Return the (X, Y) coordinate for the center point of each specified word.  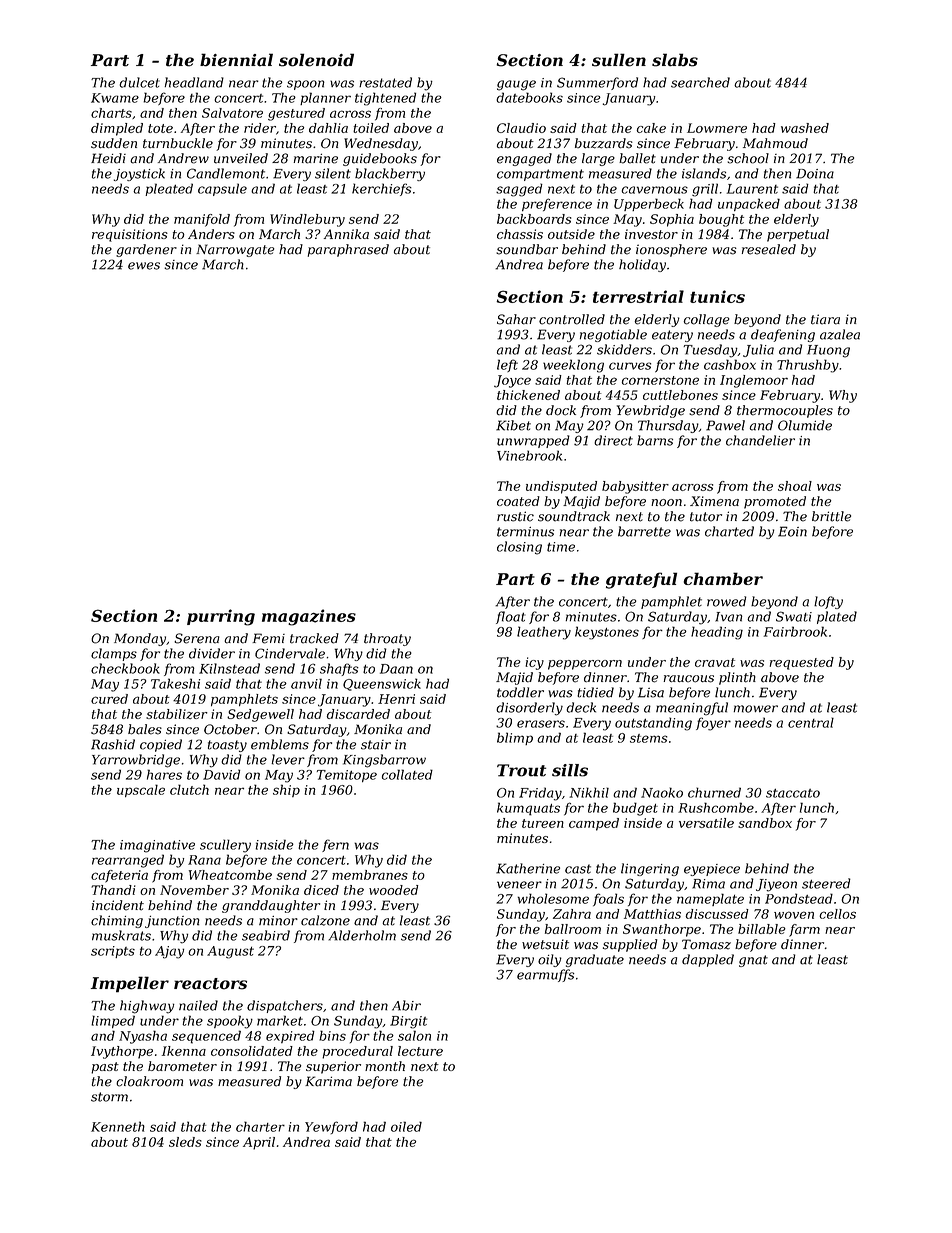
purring (221, 617)
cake (651, 128)
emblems (280, 744)
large (598, 159)
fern (335, 845)
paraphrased (348, 250)
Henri (396, 699)
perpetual (798, 235)
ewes (144, 266)
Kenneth (118, 1126)
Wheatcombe (230, 875)
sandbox (765, 823)
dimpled (117, 129)
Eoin (792, 531)
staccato (793, 793)
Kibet (513, 425)
